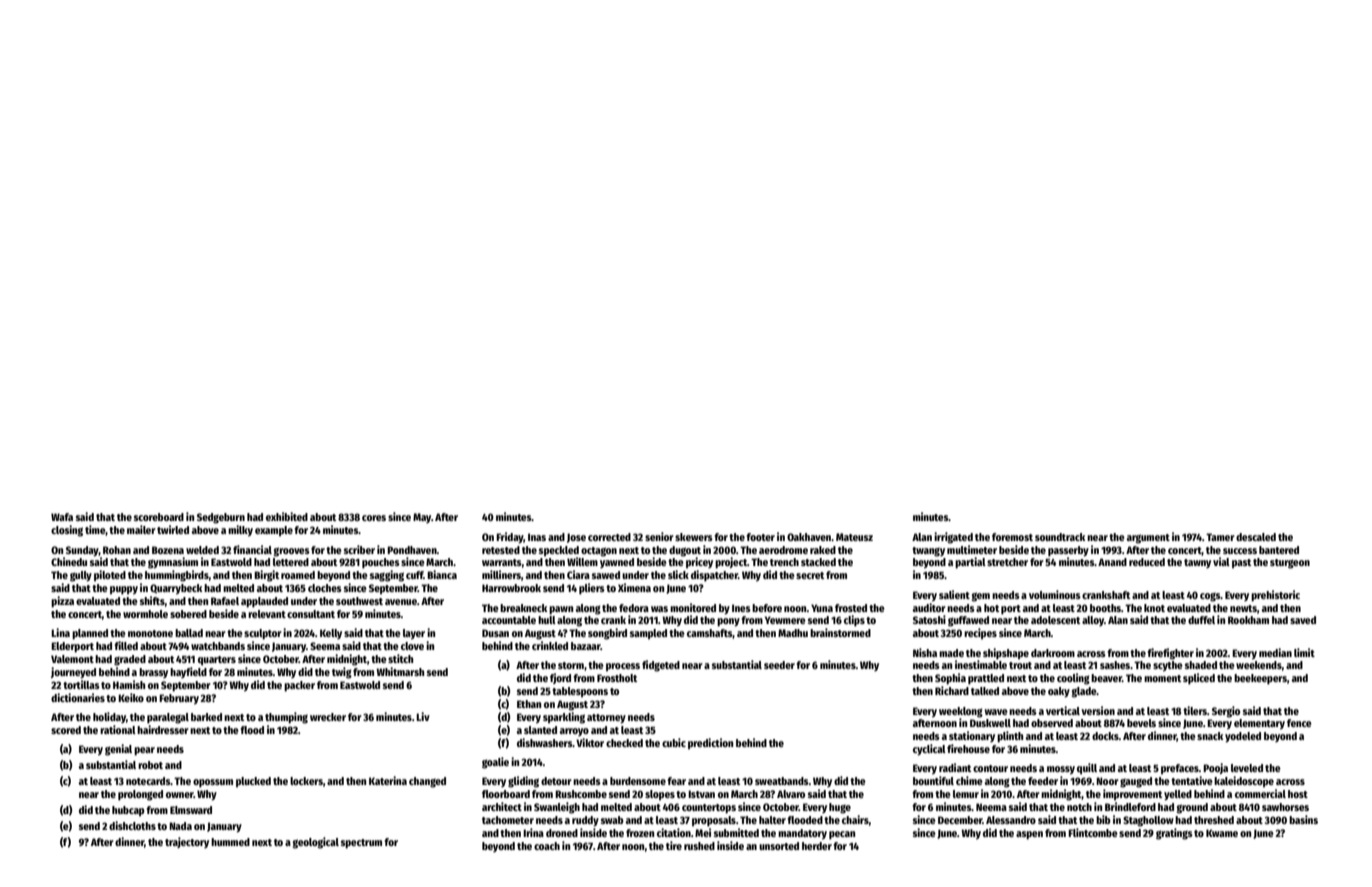 The image size is (1372, 887). What do you see at coordinates (634, 608) in the screenshot?
I see `fedora` at bounding box center [634, 608].
